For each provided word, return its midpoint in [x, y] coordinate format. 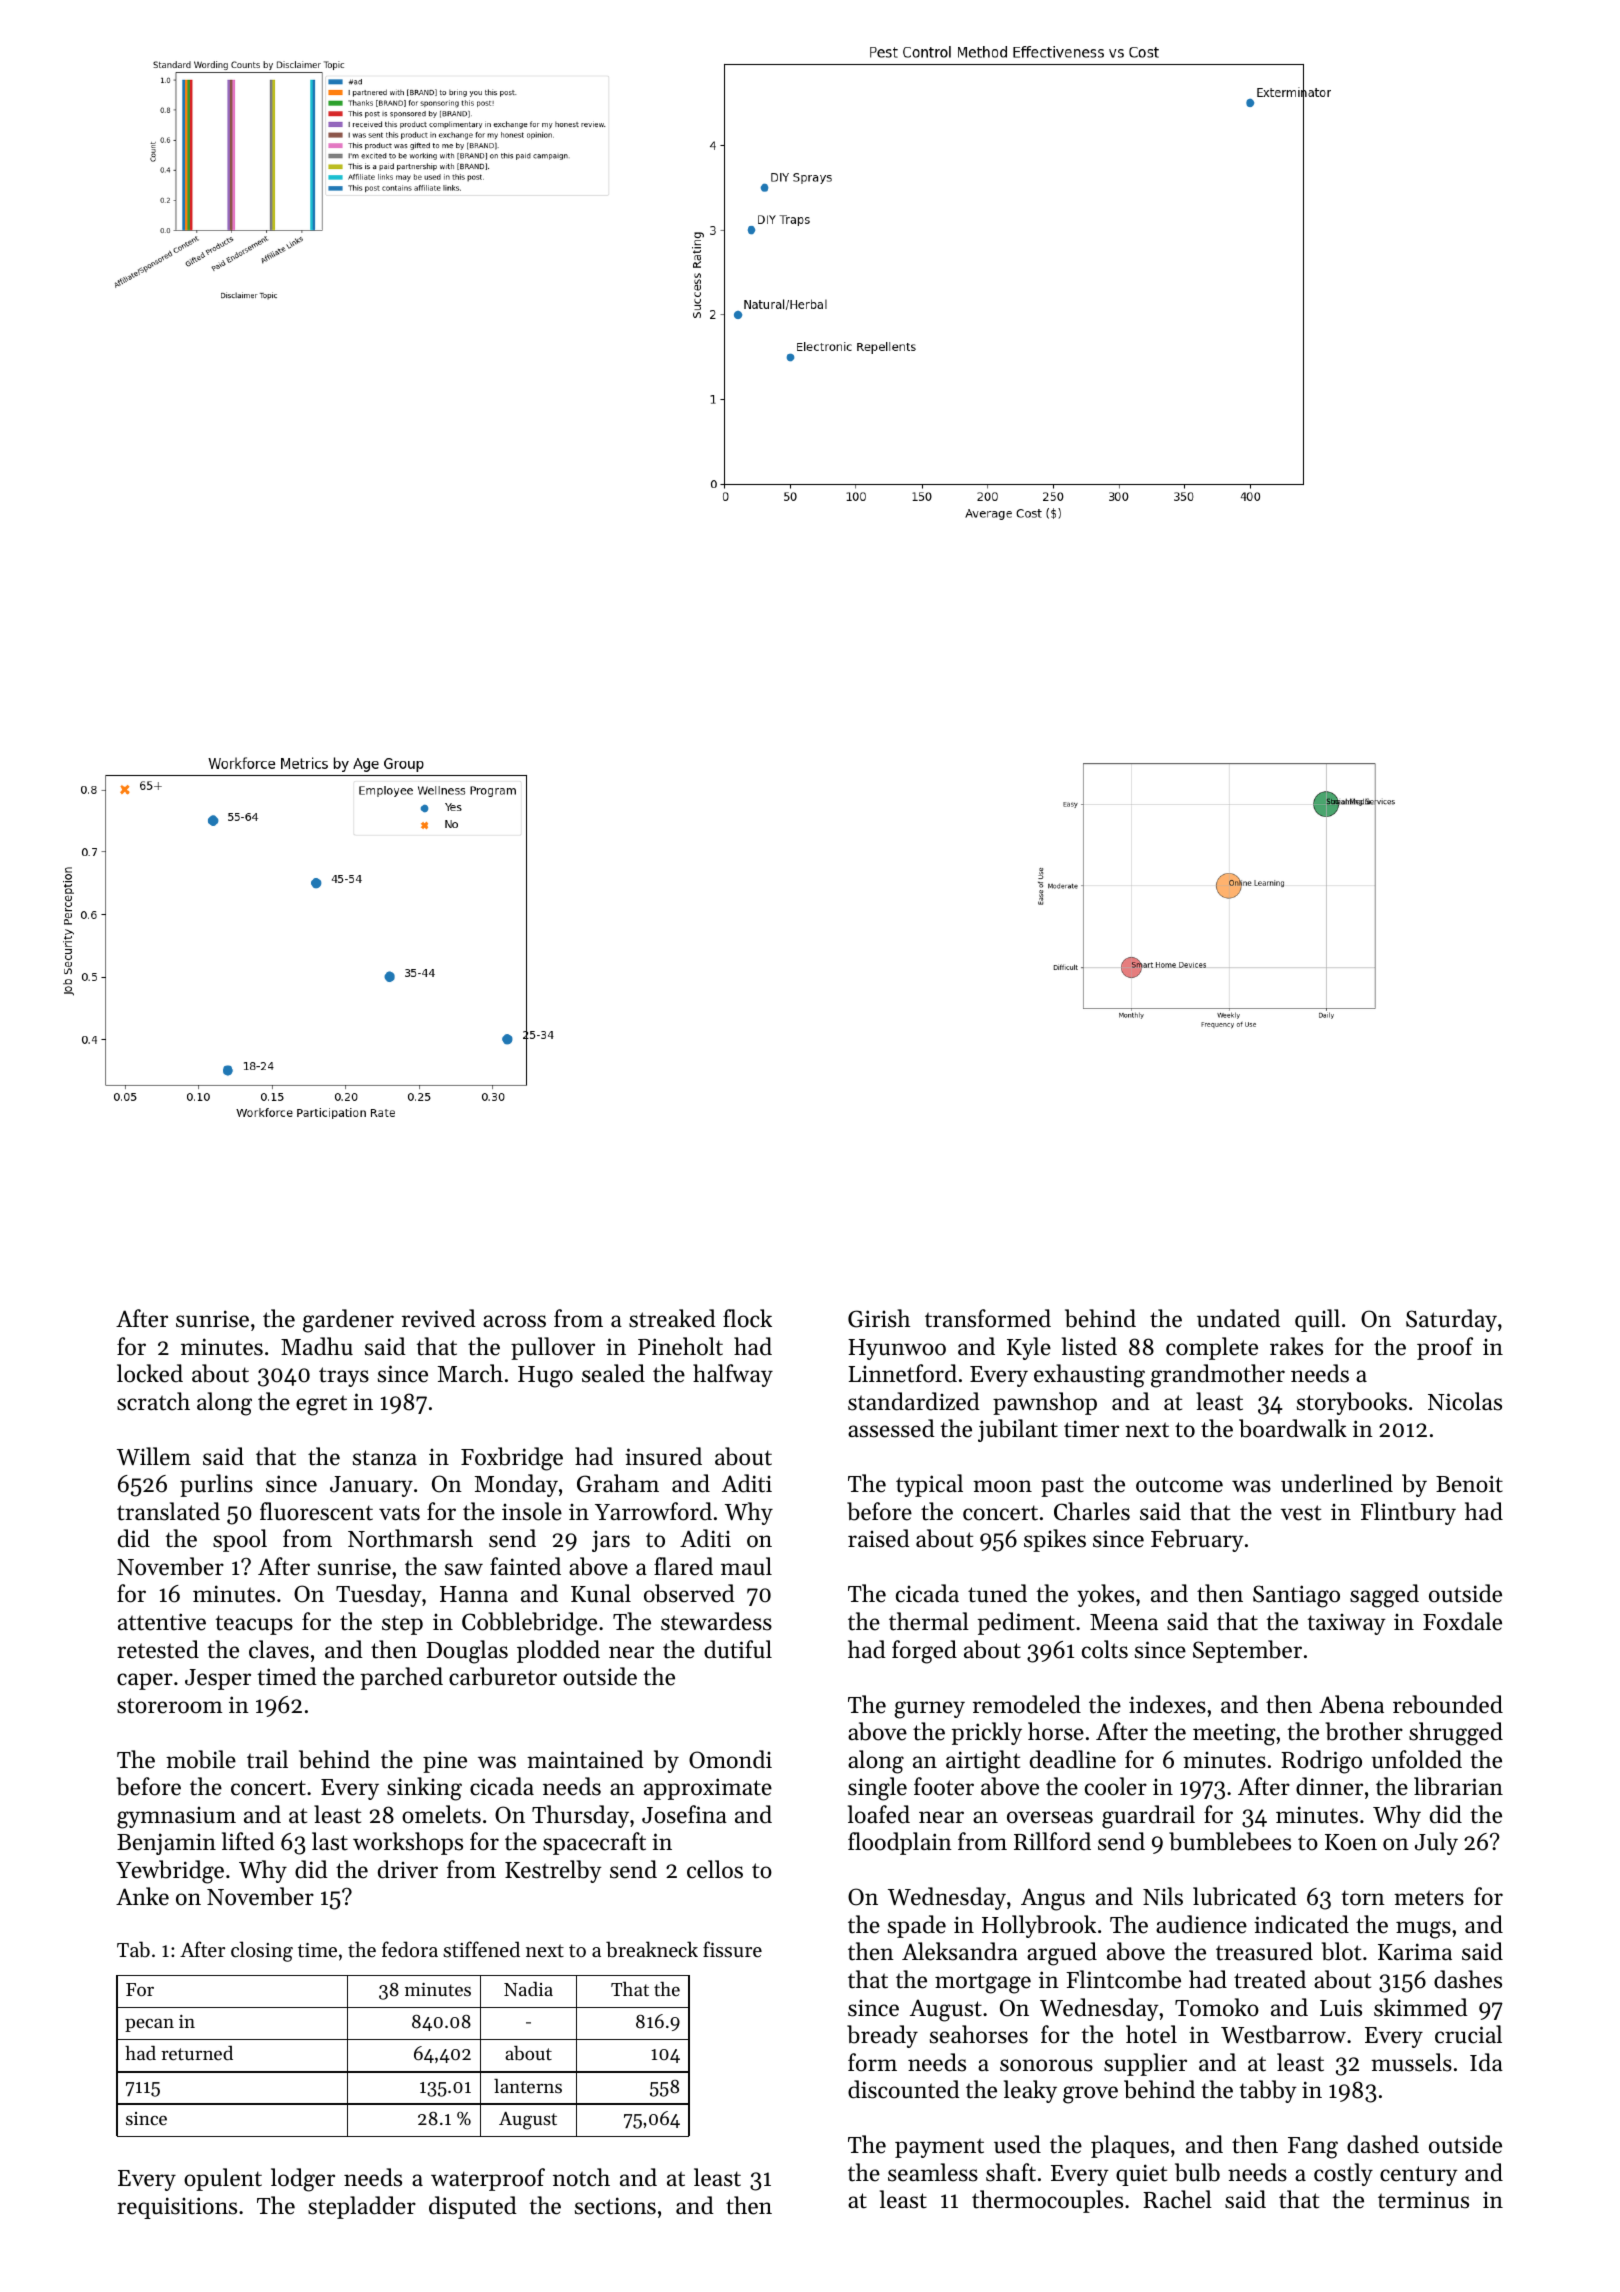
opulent [223, 2179]
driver [408, 1869]
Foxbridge [512, 1459]
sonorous [1046, 2065]
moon [1002, 1486]
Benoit [1469, 1484]
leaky [1030, 2091]
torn [1363, 1898]
